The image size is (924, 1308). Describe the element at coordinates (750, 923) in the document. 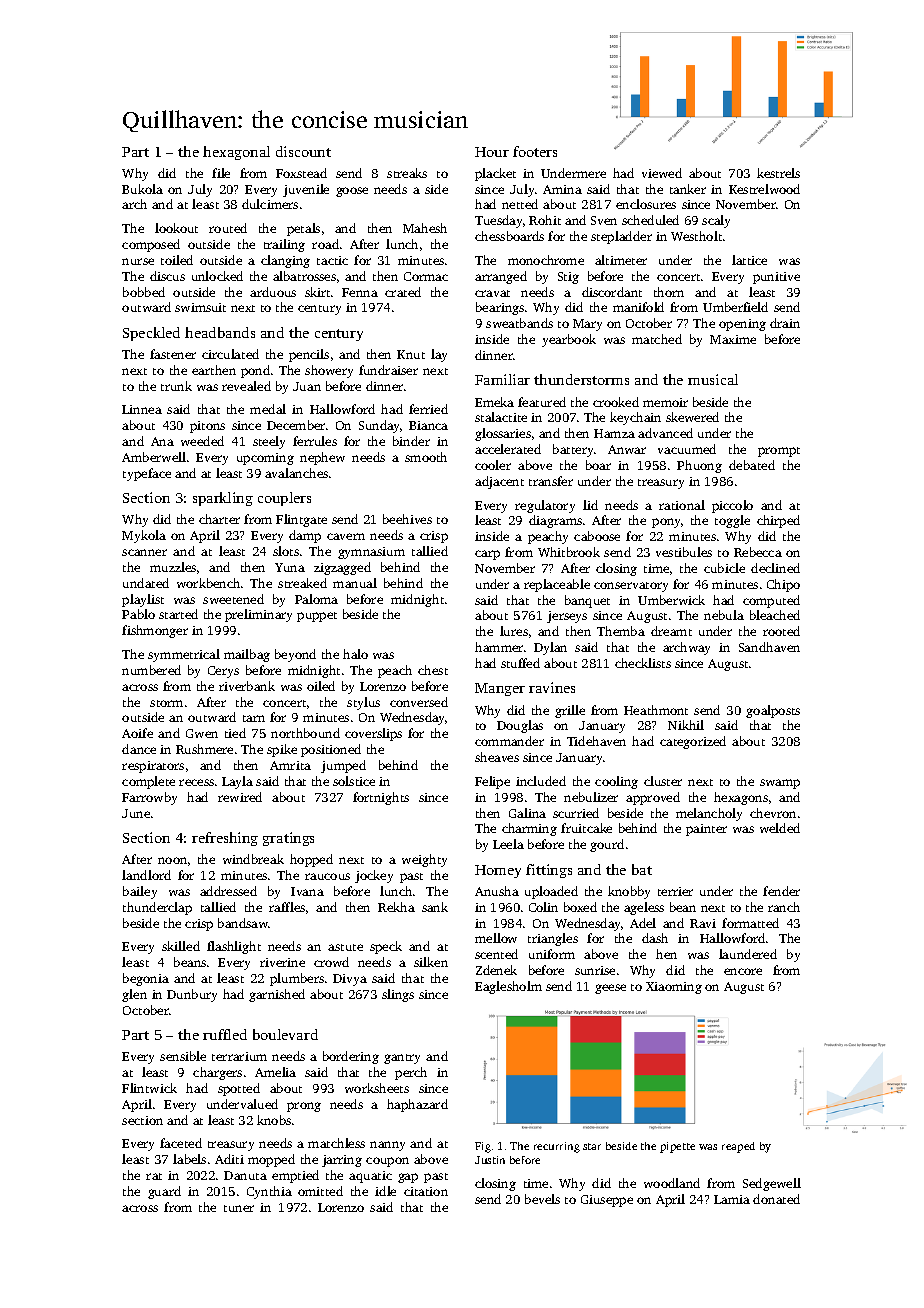

I see `formatted` at that location.
